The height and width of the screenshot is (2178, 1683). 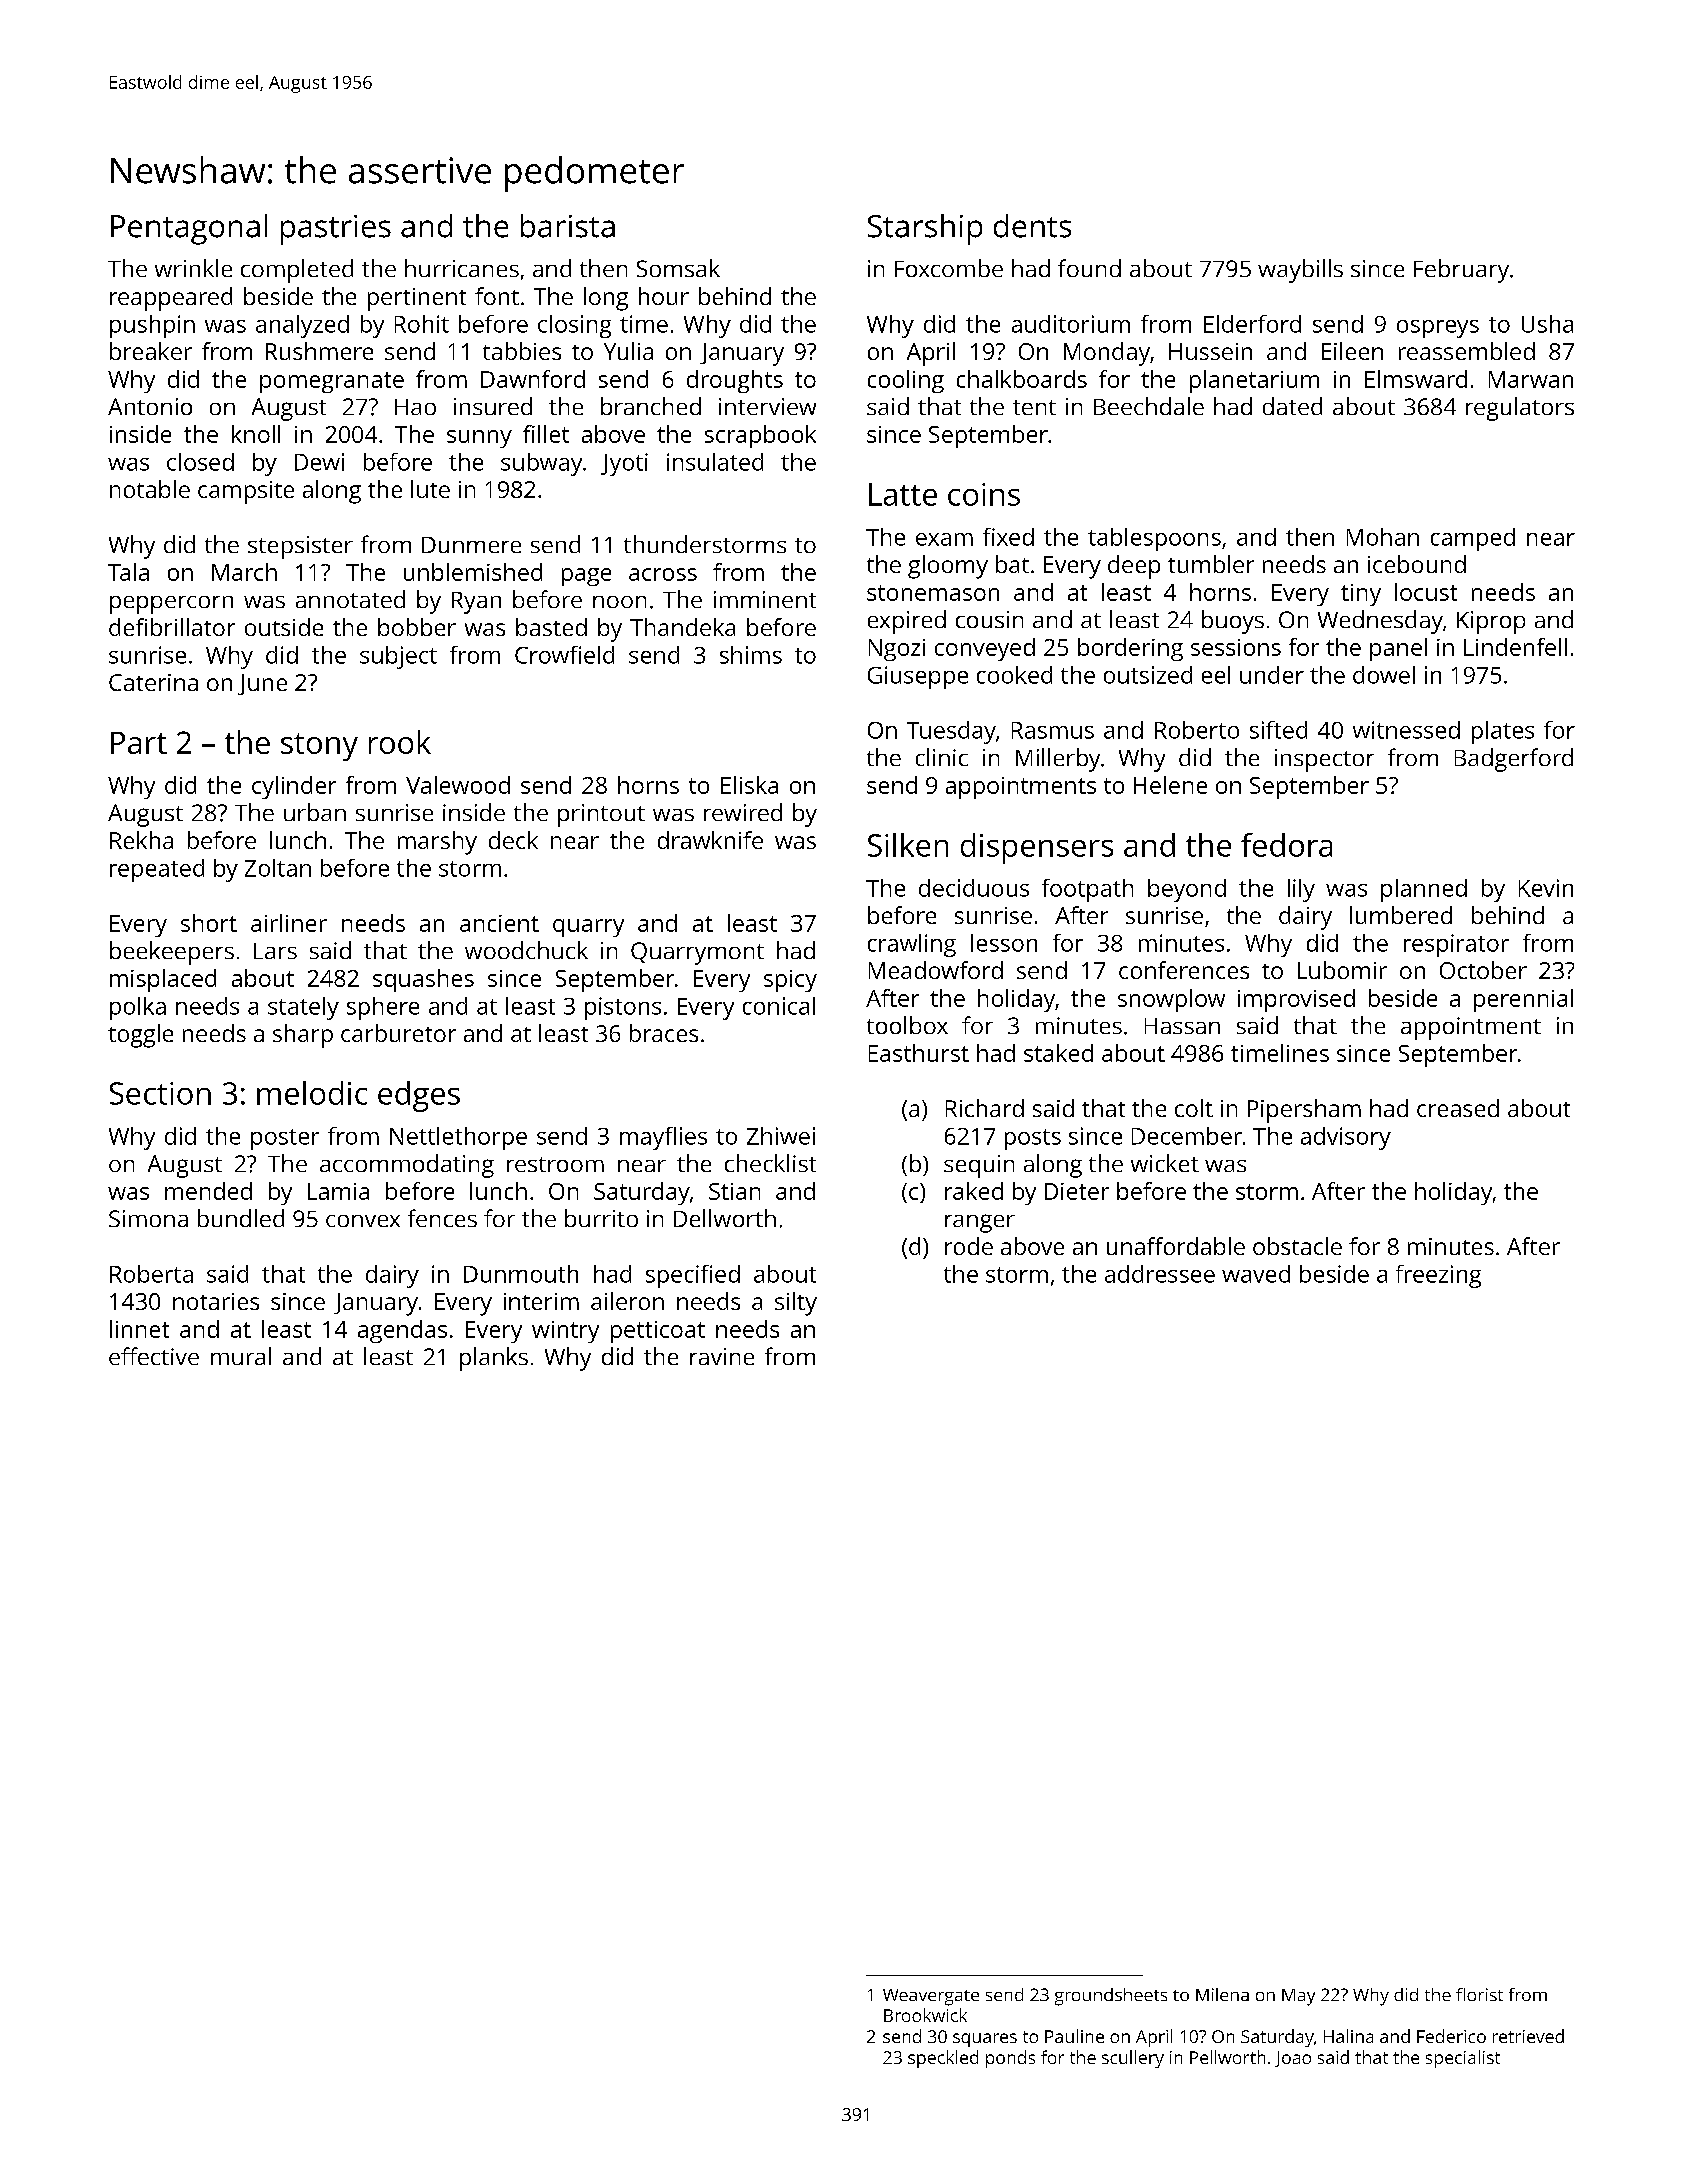 I want to click on tabbies, so click(x=522, y=351).
